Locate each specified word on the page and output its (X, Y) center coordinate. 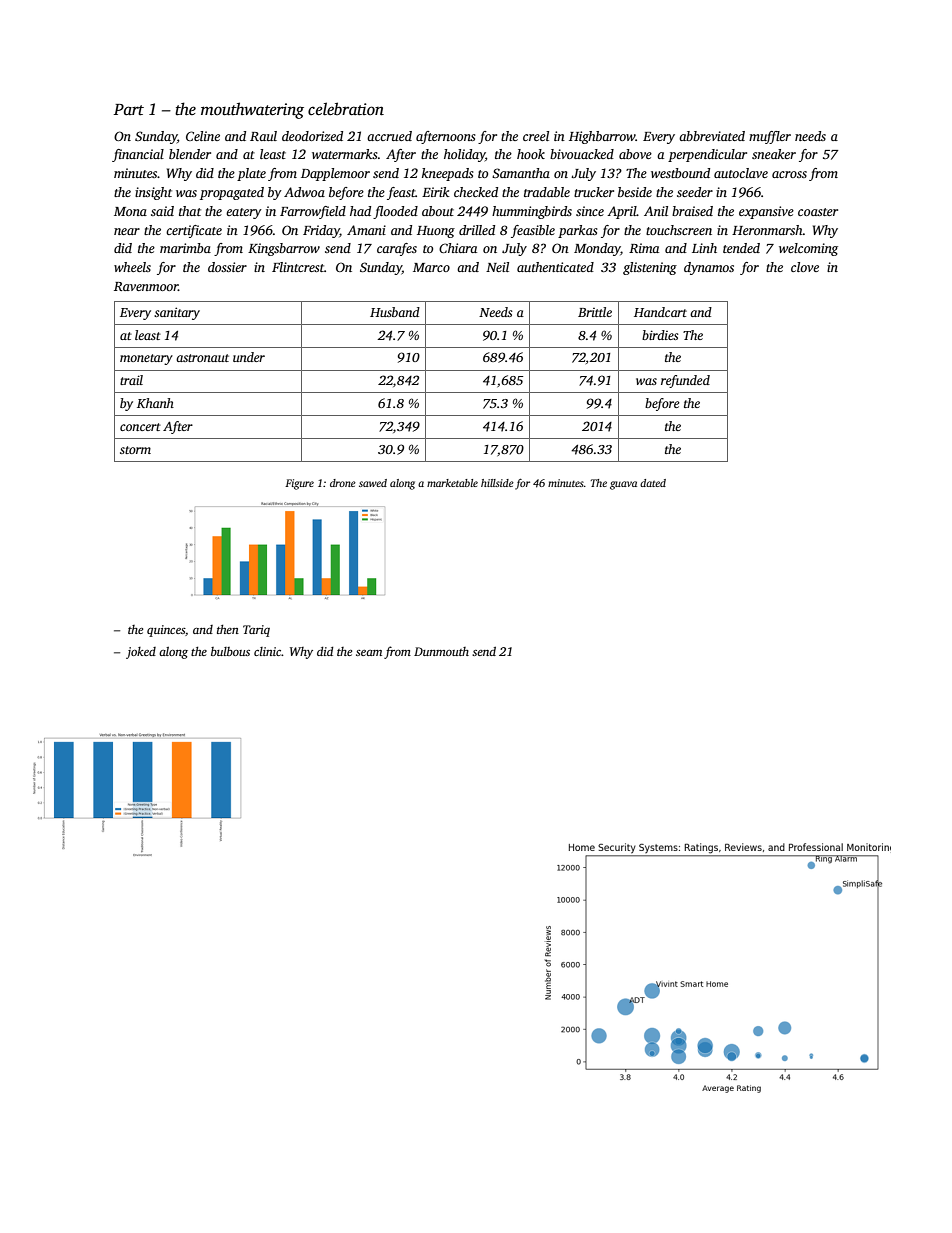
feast (401, 193)
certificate (194, 231)
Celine (203, 136)
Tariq (256, 631)
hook (531, 154)
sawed (373, 483)
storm (135, 450)
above (635, 154)
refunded (685, 381)
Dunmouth (441, 651)
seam (369, 653)
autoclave (741, 173)
